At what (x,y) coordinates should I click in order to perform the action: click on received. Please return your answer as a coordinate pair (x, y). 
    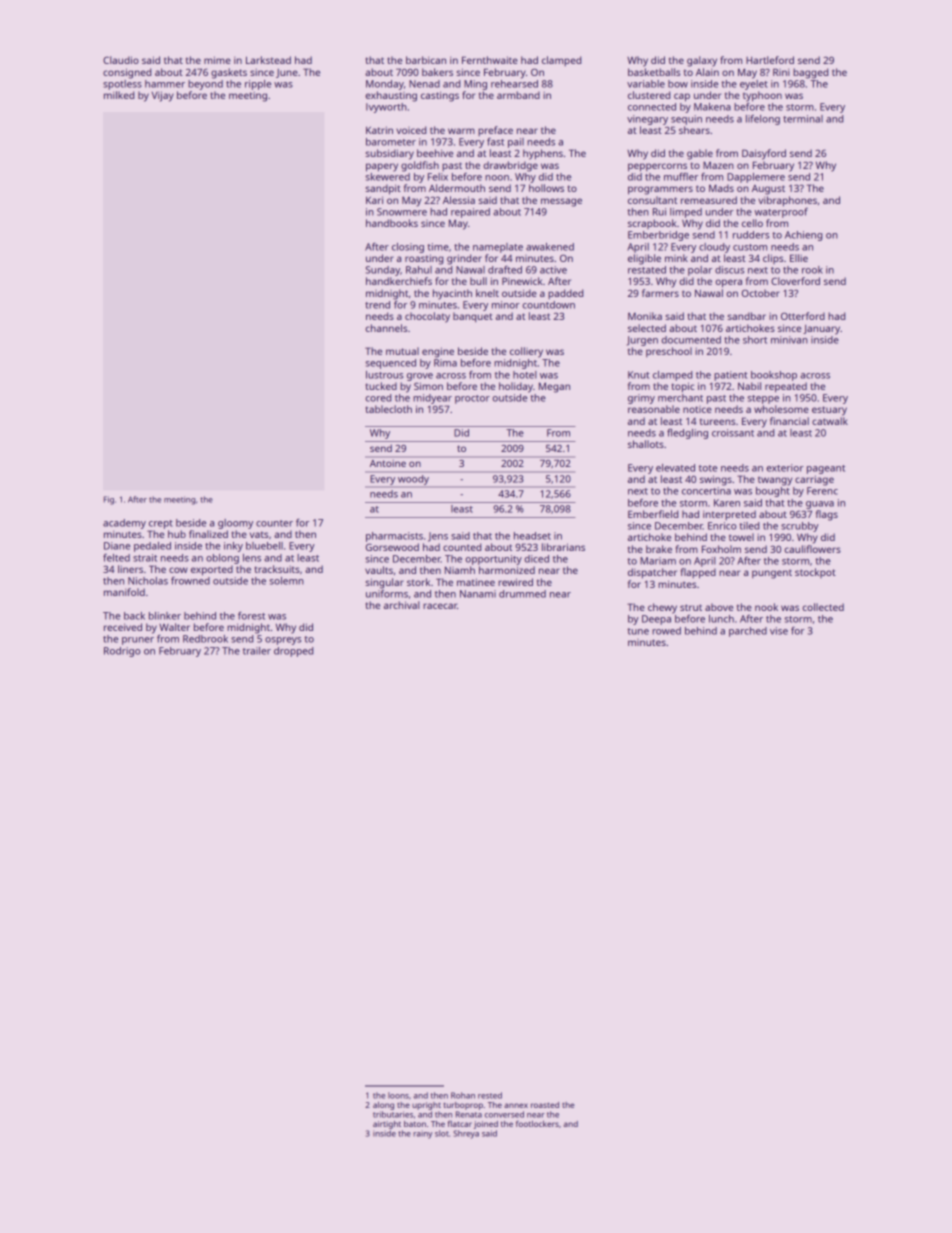
    Looking at the image, I should click on (123, 627).
